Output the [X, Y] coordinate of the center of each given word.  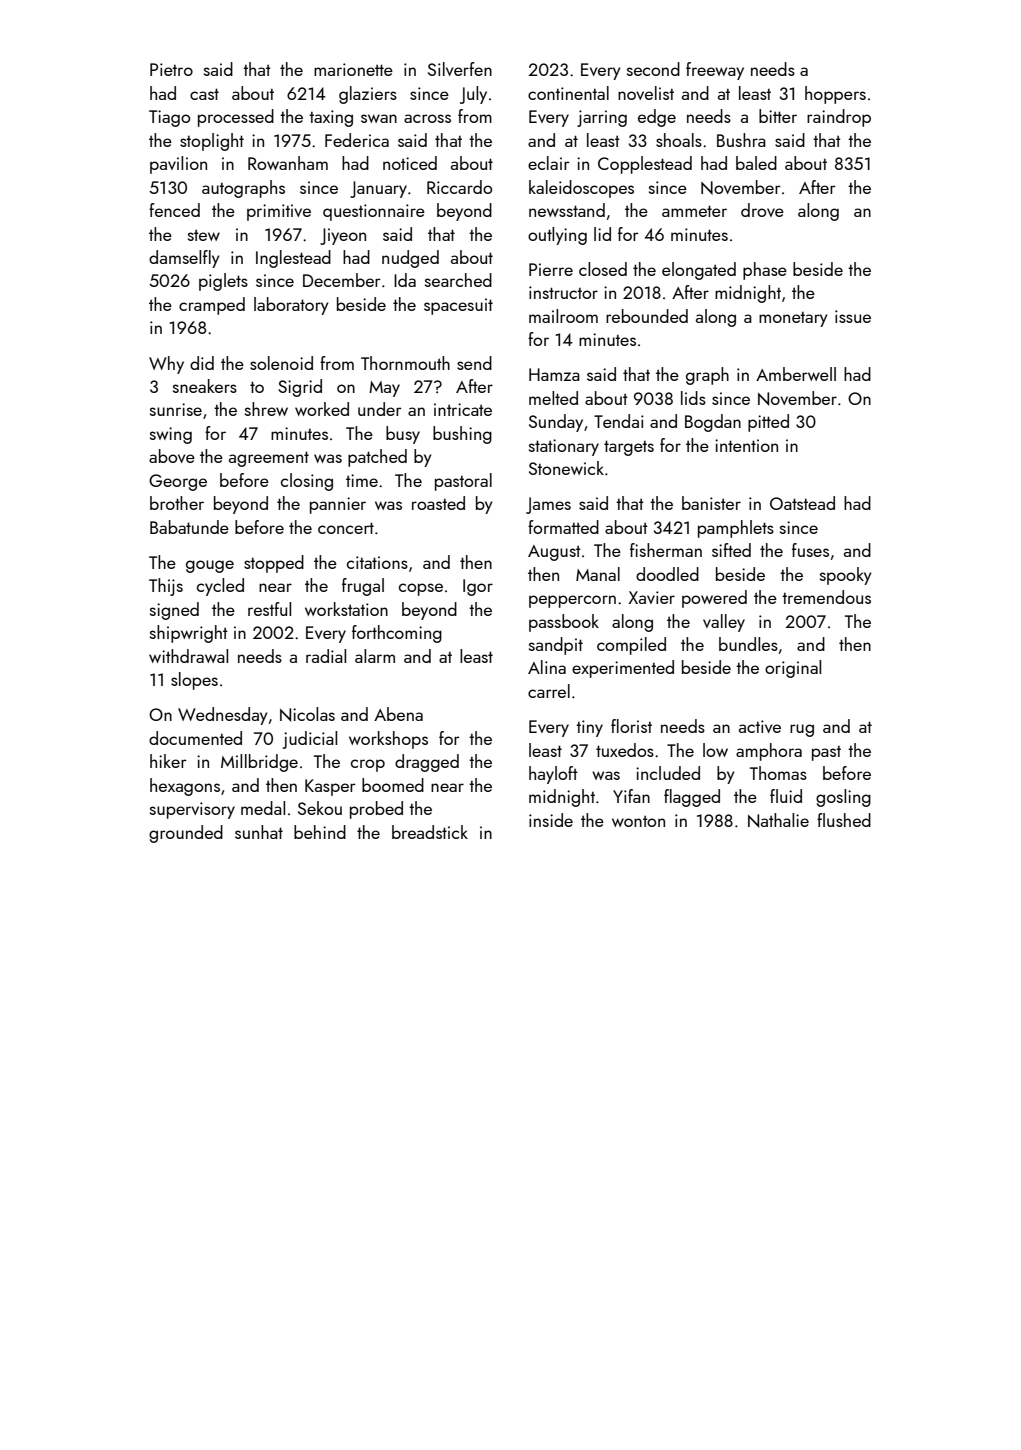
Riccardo [459, 187]
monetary [793, 319]
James [548, 505]
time [362, 480]
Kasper [330, 787]
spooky [845, 576]
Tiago [169, 118]
